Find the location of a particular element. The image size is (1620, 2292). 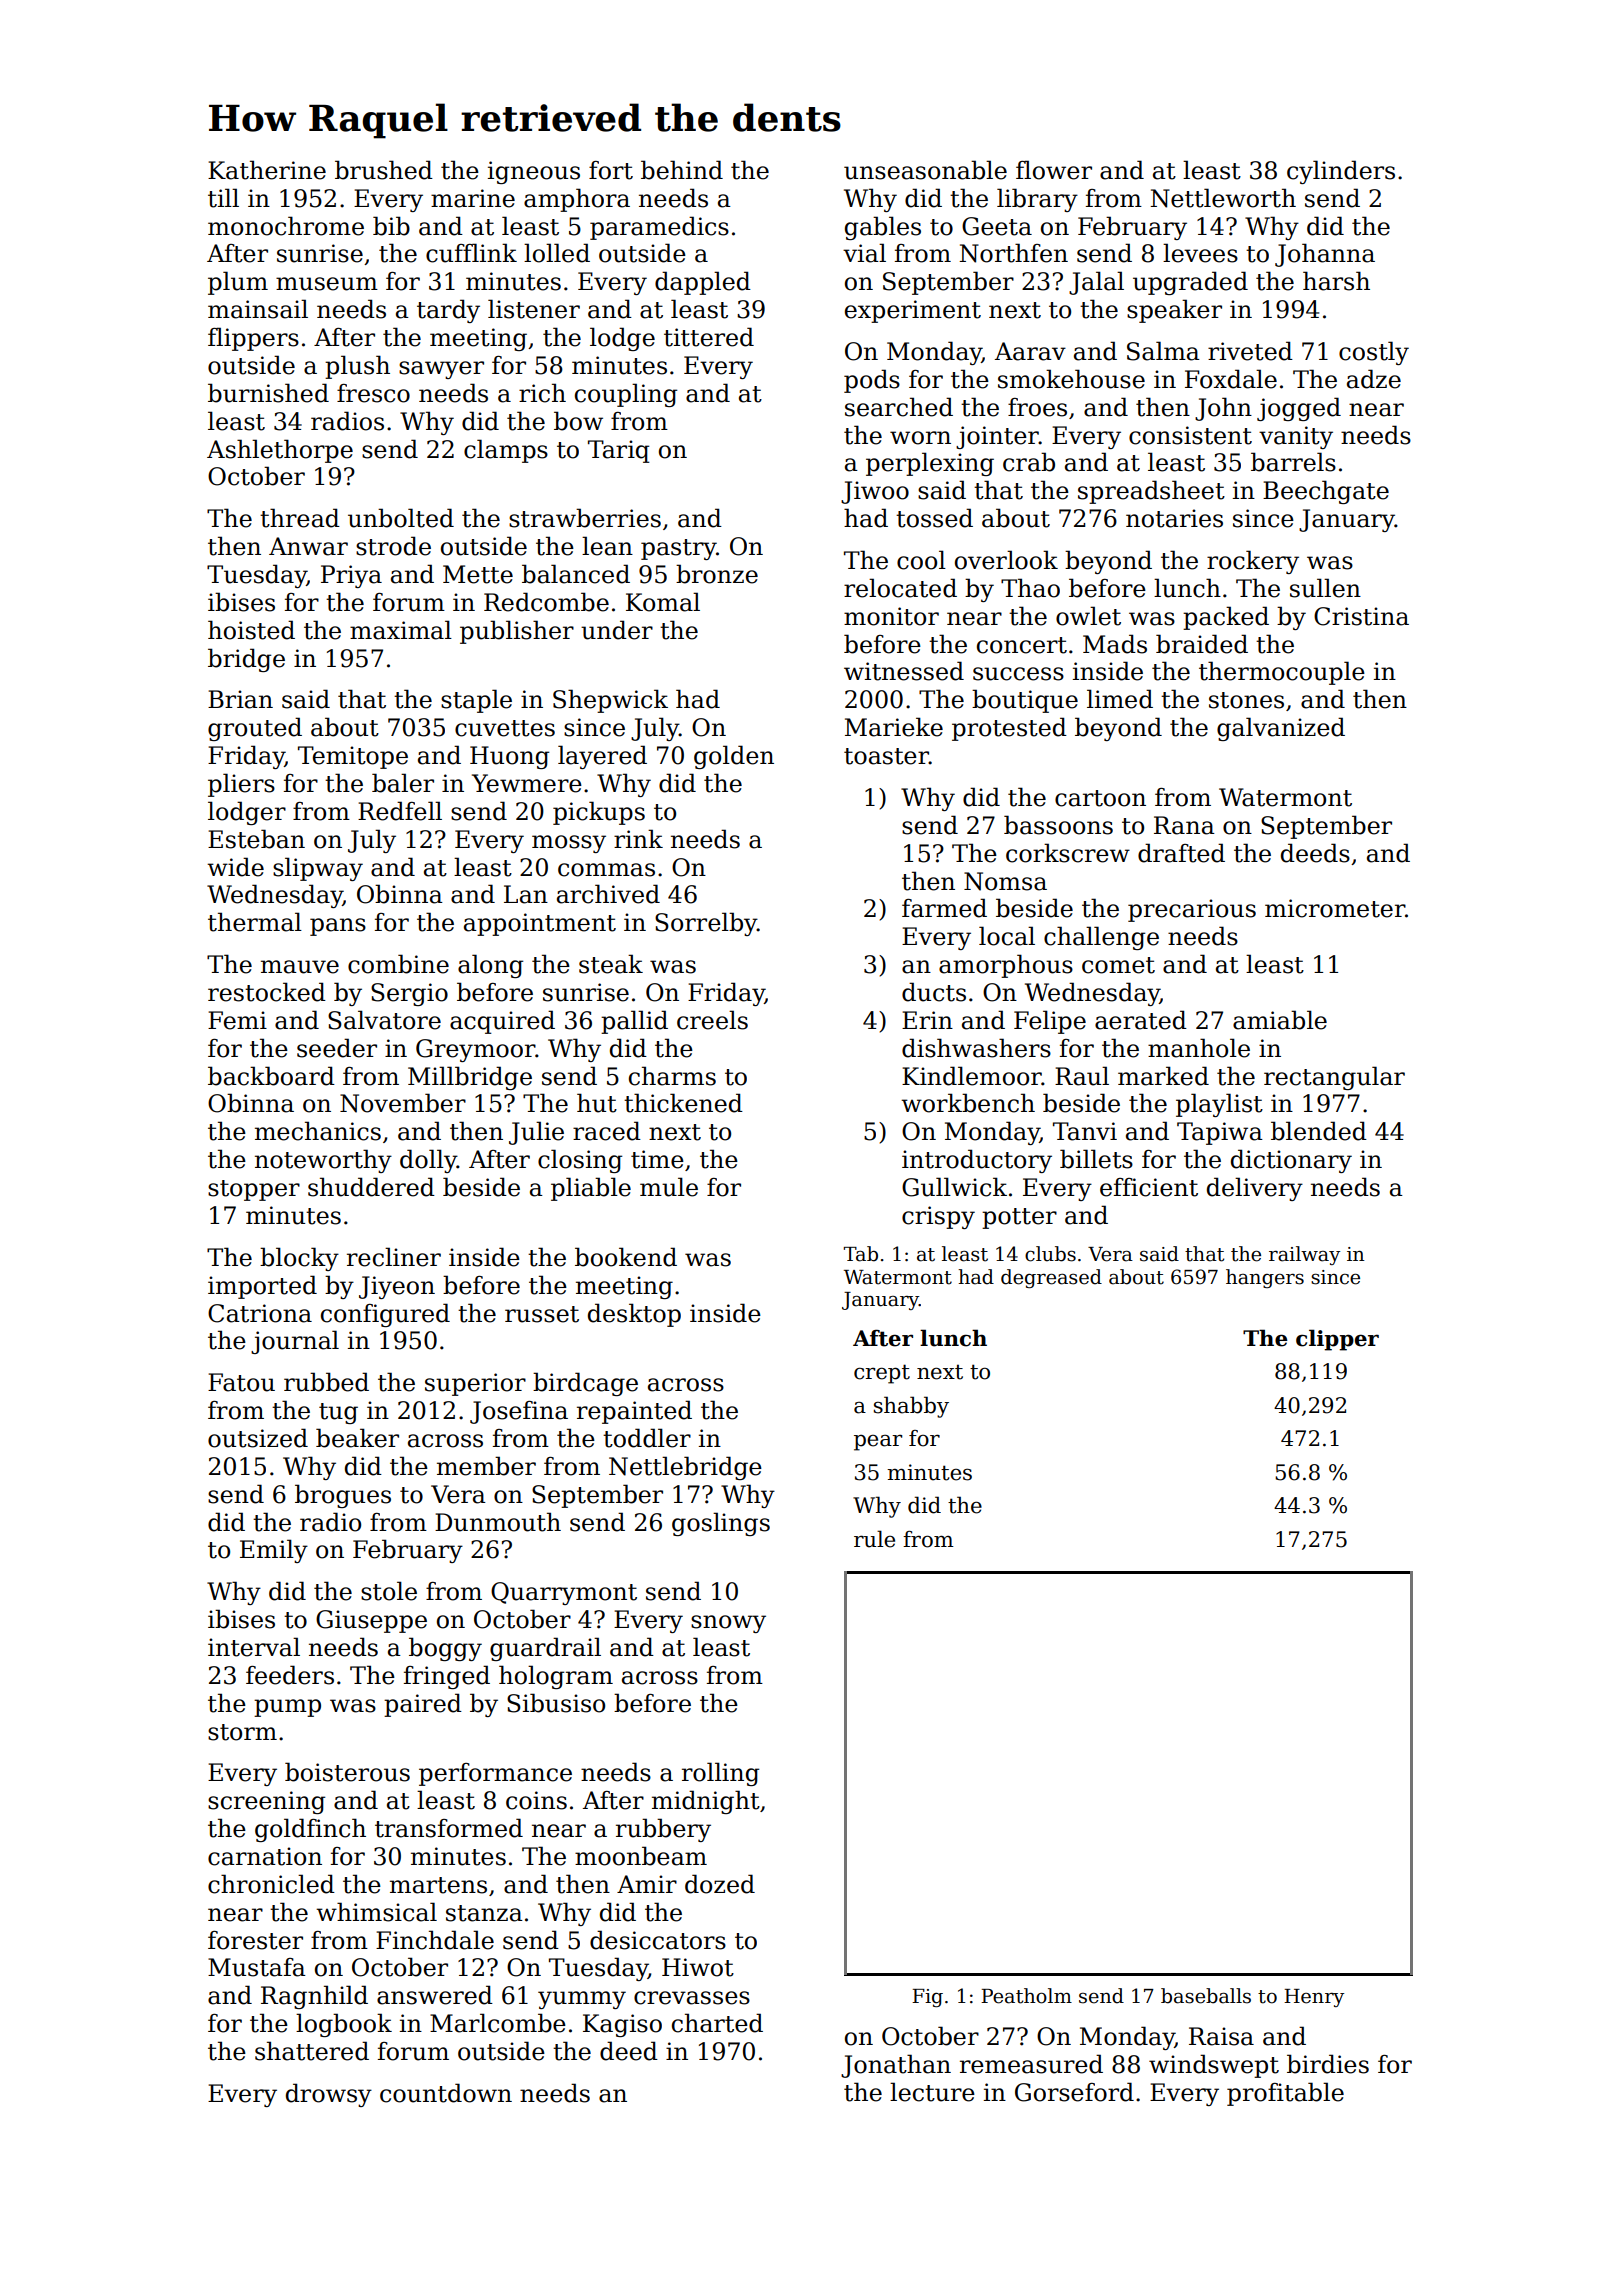

repainted is located at coordinates (634, 1412).
